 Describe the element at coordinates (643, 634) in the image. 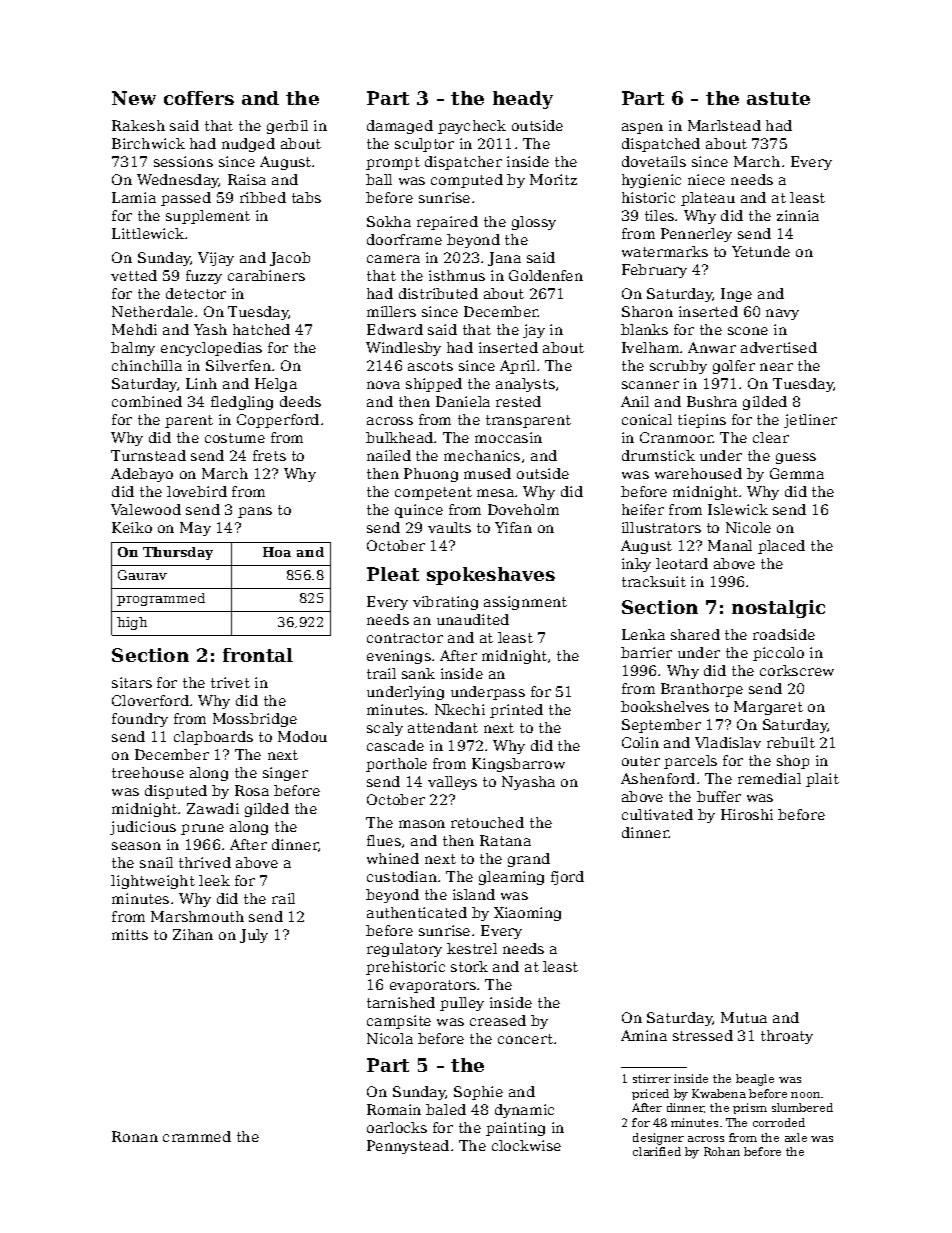

I see `Lenka` at that location.
